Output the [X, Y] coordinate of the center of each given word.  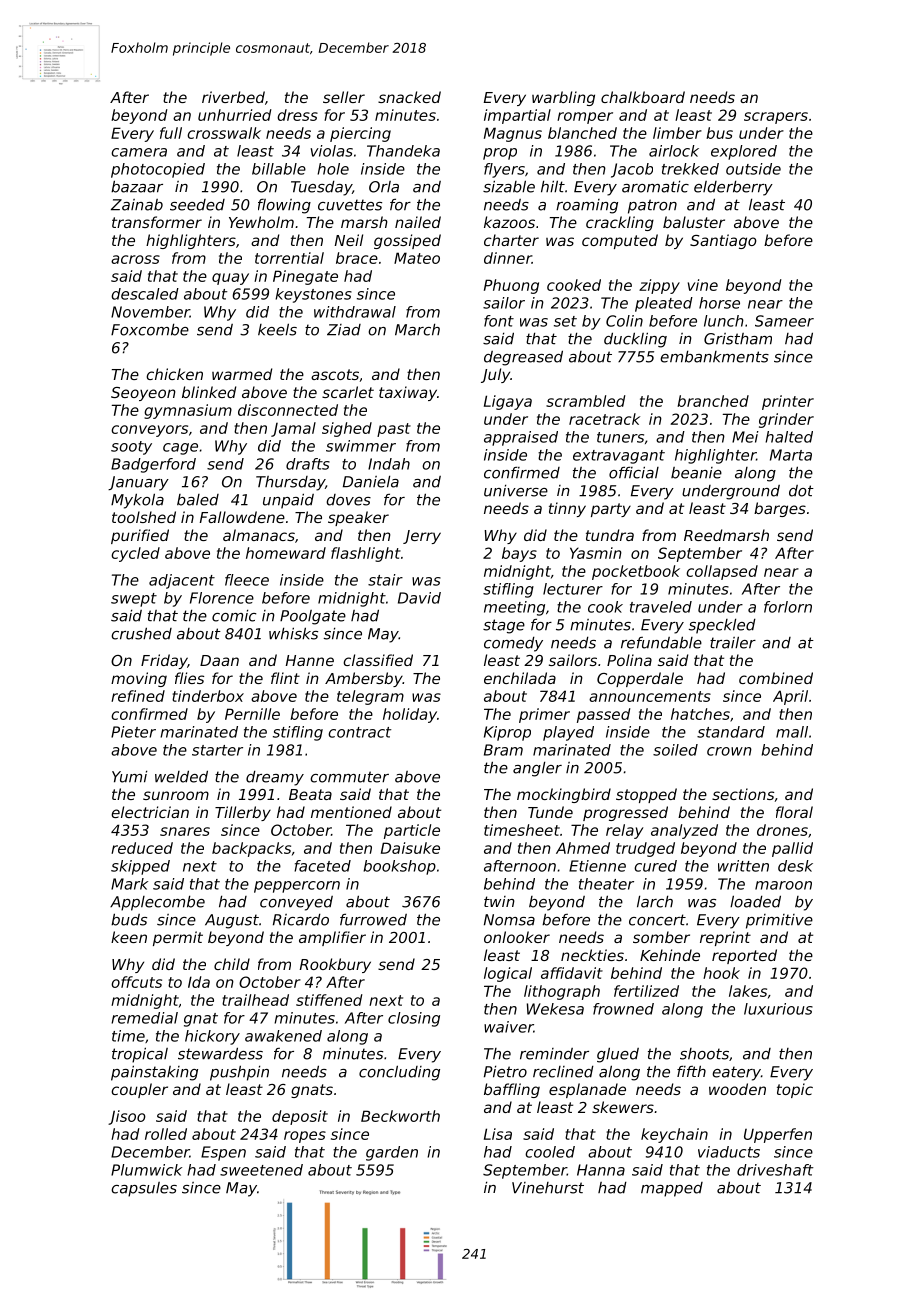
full [171, 133]
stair [385, 580]
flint [285, 678]
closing [414, 1019]
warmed [242, 374]
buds [129, 919]
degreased [523, 358]
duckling [635, 340]
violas [331, 151]
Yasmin [596, 553]
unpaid [288, 501]
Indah [389, 464]
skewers [623, 1107]
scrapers [776, 118]
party [611, 510]
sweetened [261, 1170]
